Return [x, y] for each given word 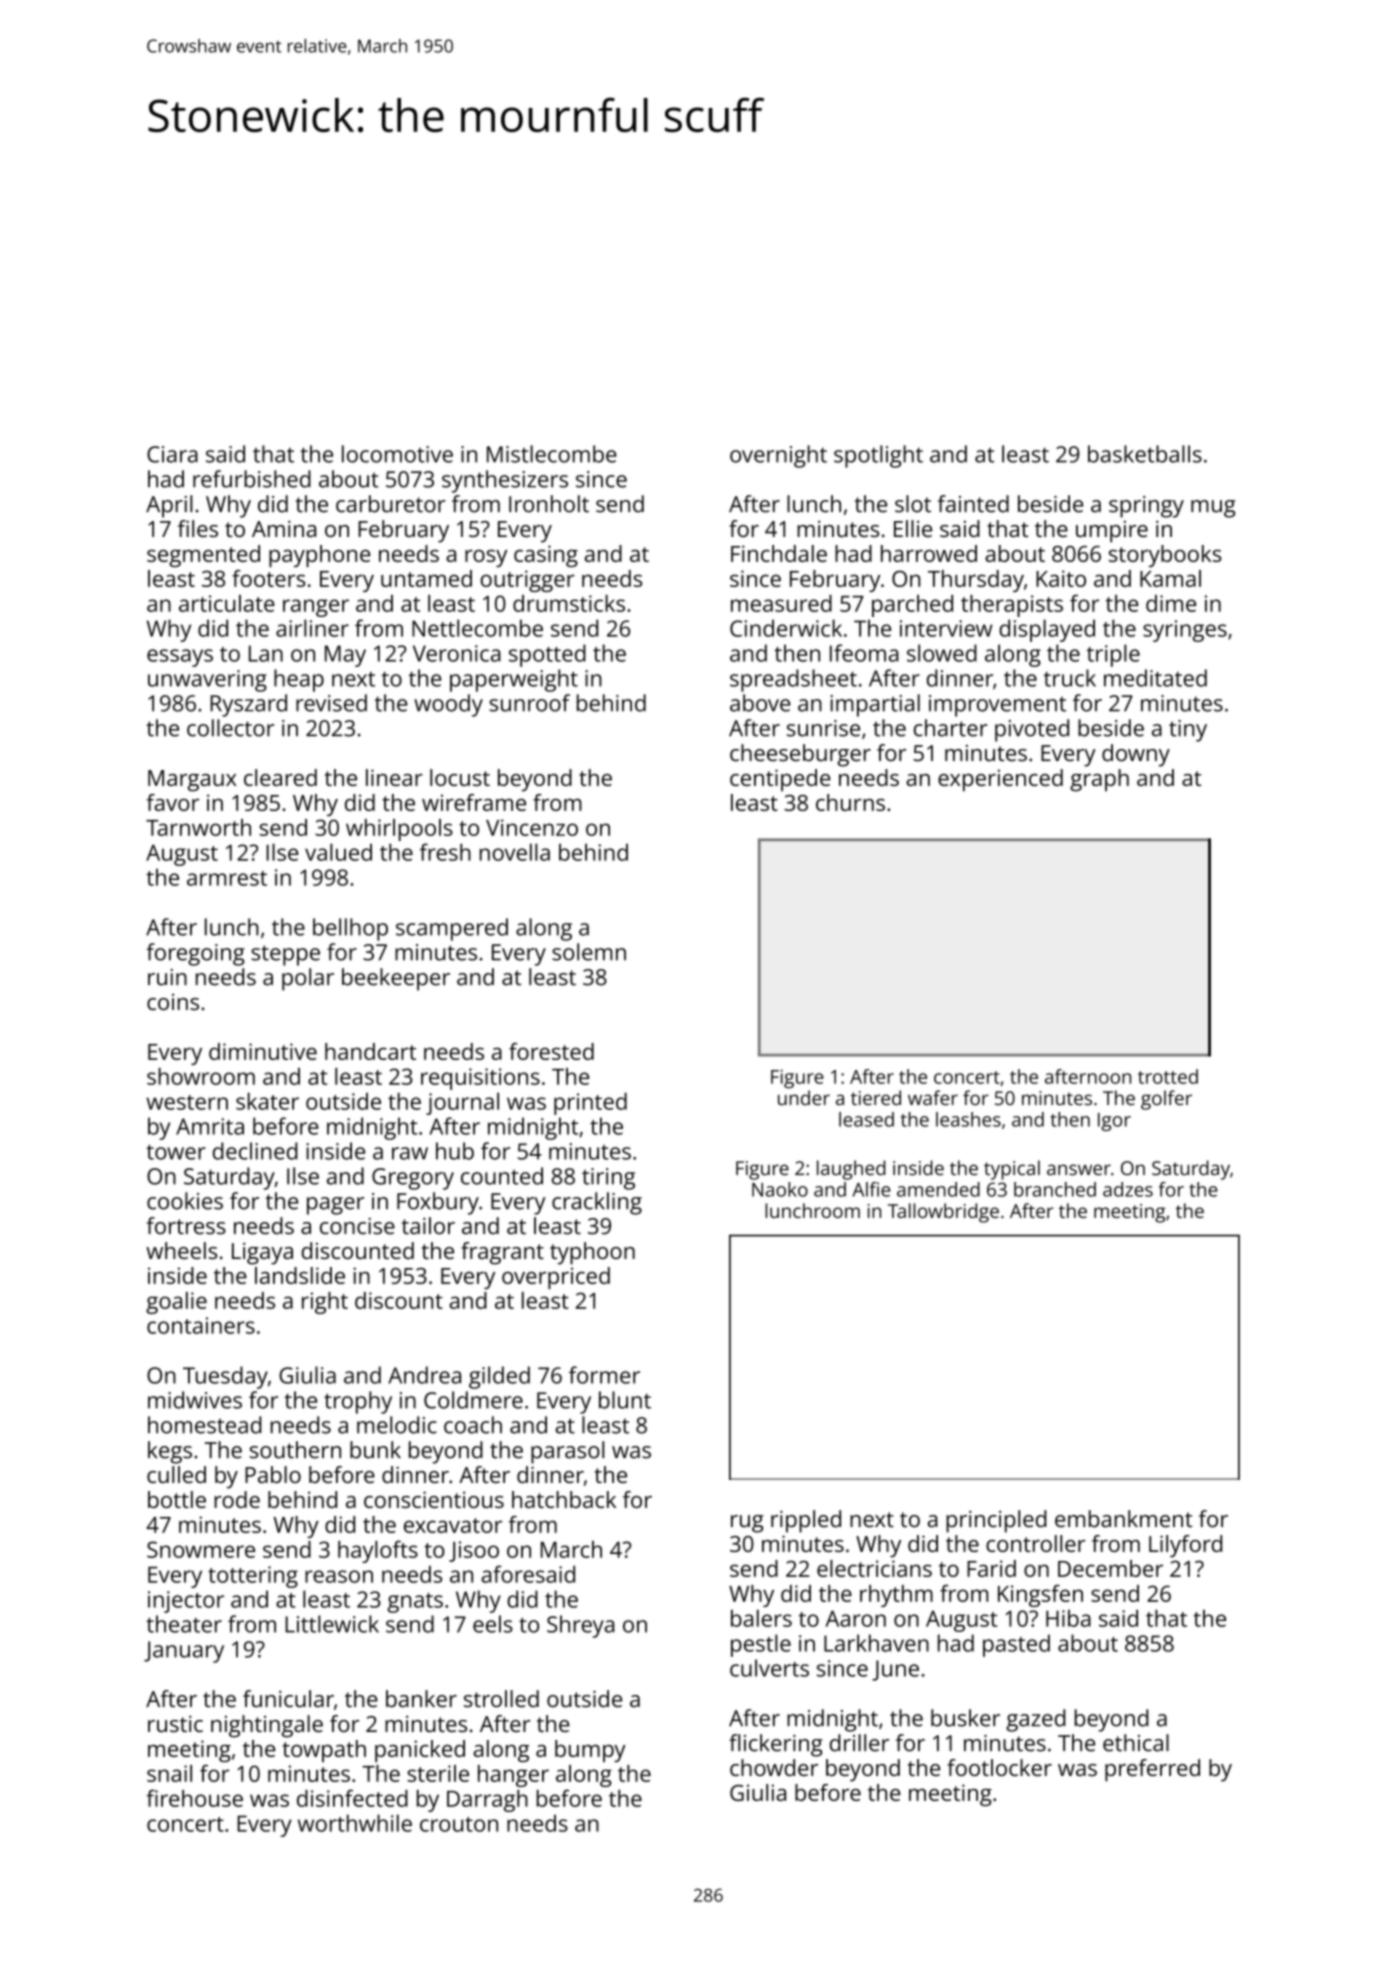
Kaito [1061, 578]
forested [551, 1051]
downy [1136, 755]
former [604, 1375]
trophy [358, 1402]
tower [176, 1152]
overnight [778, 456]
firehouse [194, 1798]
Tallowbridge [943, 1213]
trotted [1168, 1076]
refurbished [252, 479]
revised [331, 703]
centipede [780, 780]
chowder [774, 1767]
